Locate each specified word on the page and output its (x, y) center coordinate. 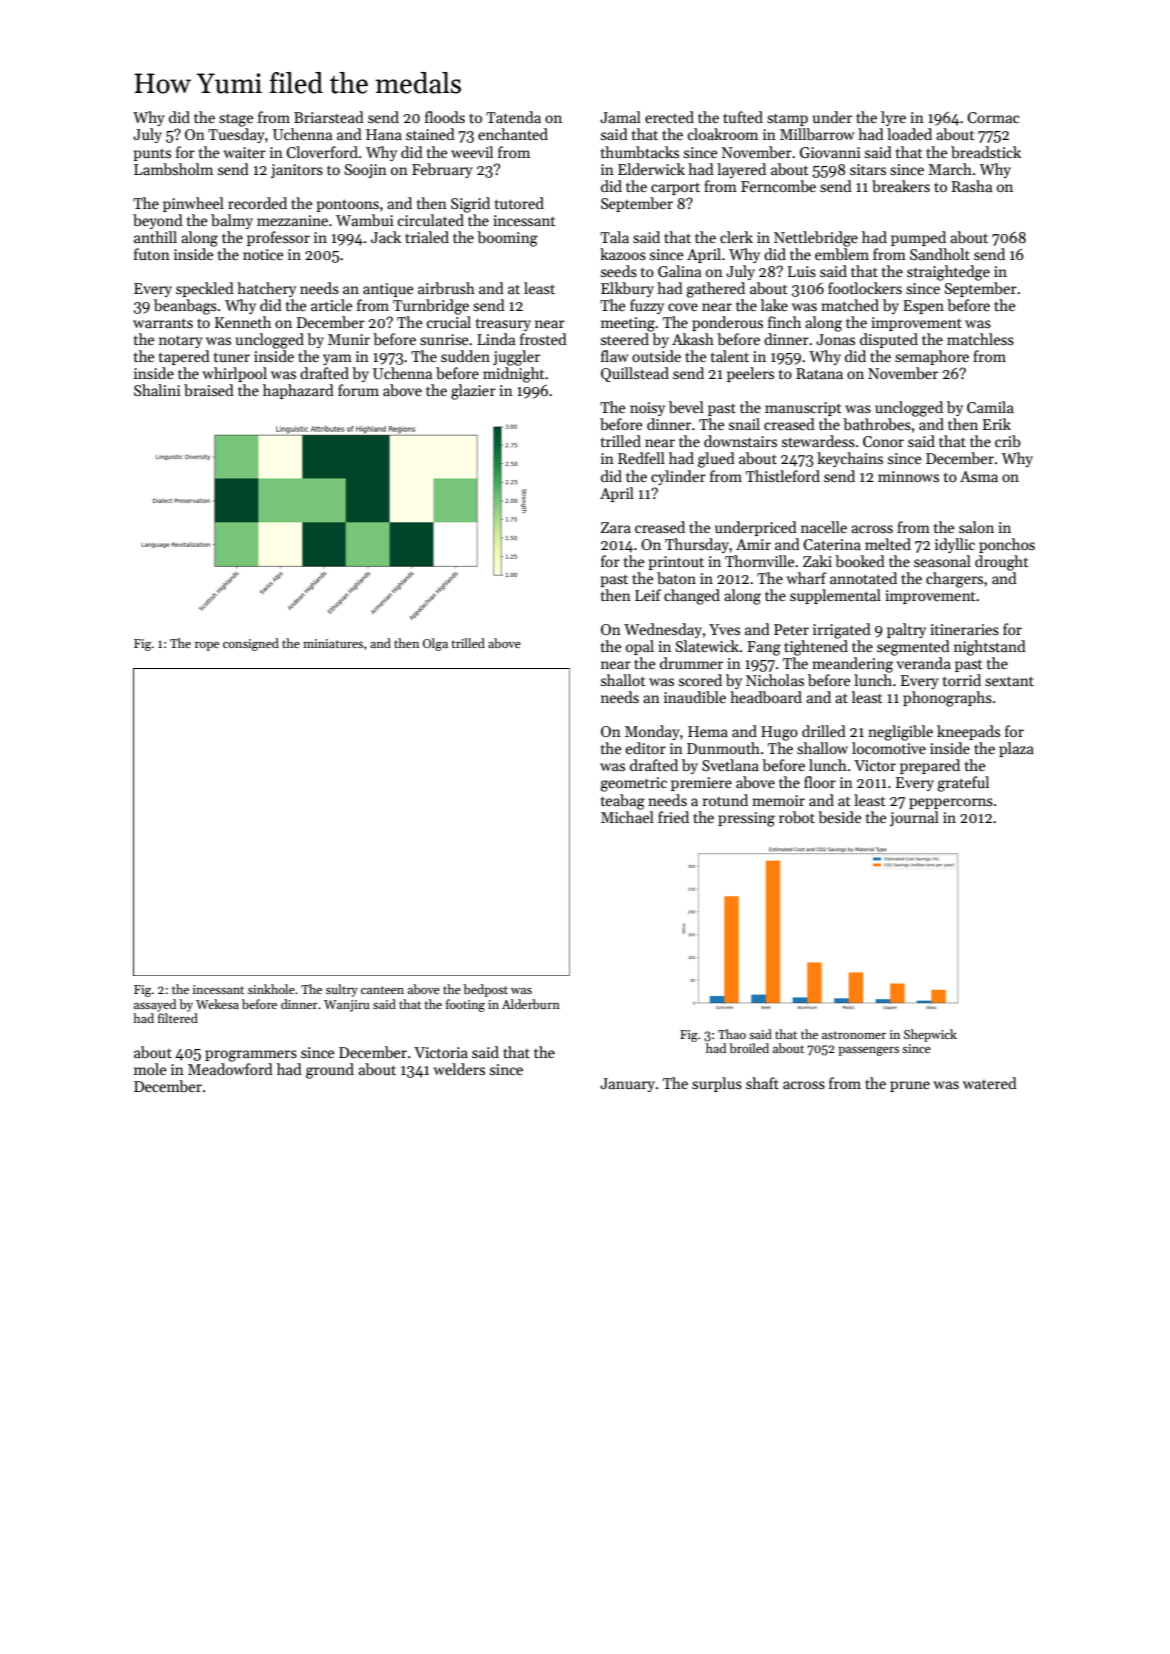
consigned (251, 644)
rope (207, 646)
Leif (648, 595)
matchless (980, 339)
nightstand (990, 648)
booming (507, 239)
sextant (1009, 681)
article (332, 305)
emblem (842, 254)
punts (152, 155)
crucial (449, 322)
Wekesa (217, 1004)
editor (646, 748)
